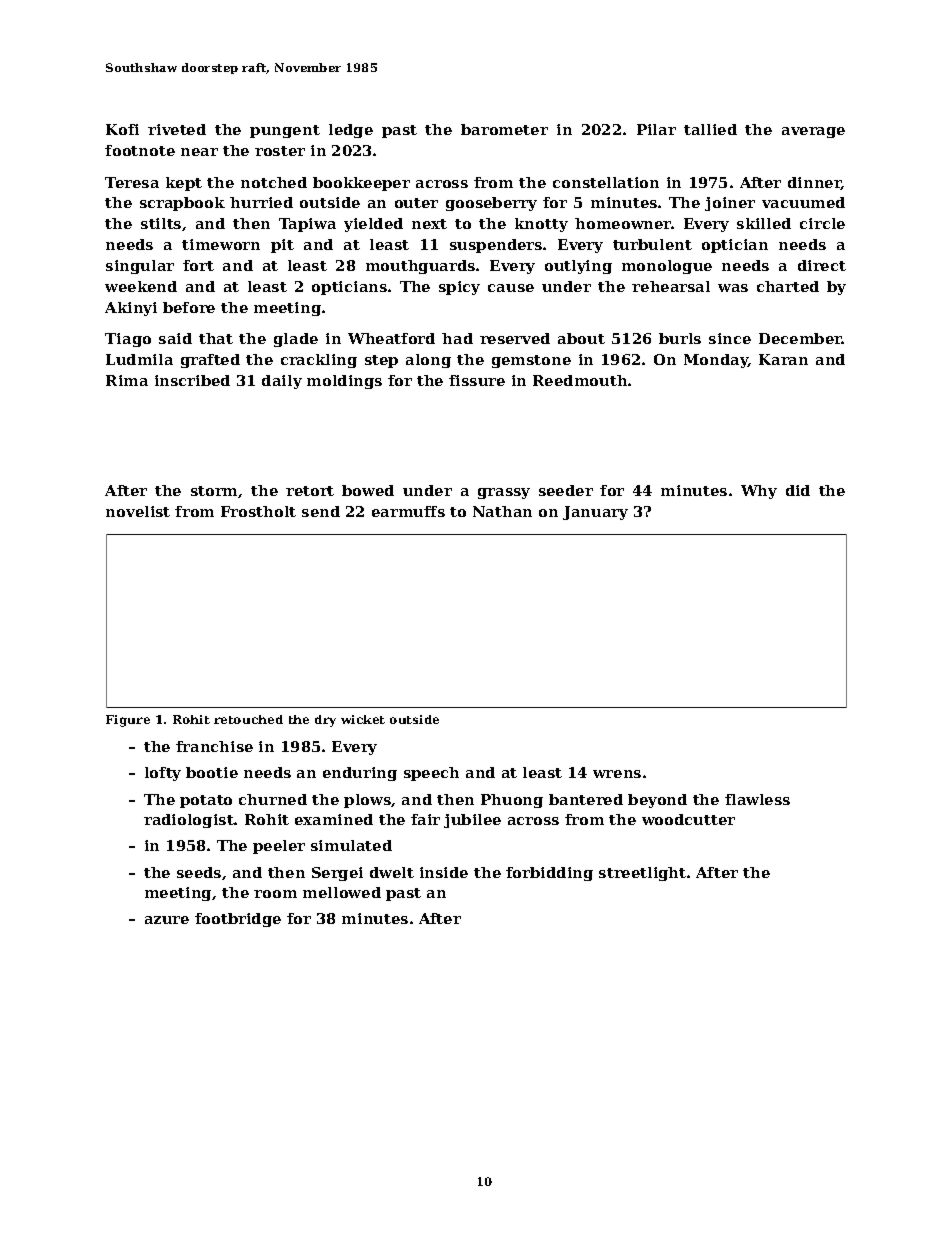  Describe the element at coordinates (167, 920) in the document. I see `azure` at that location.
